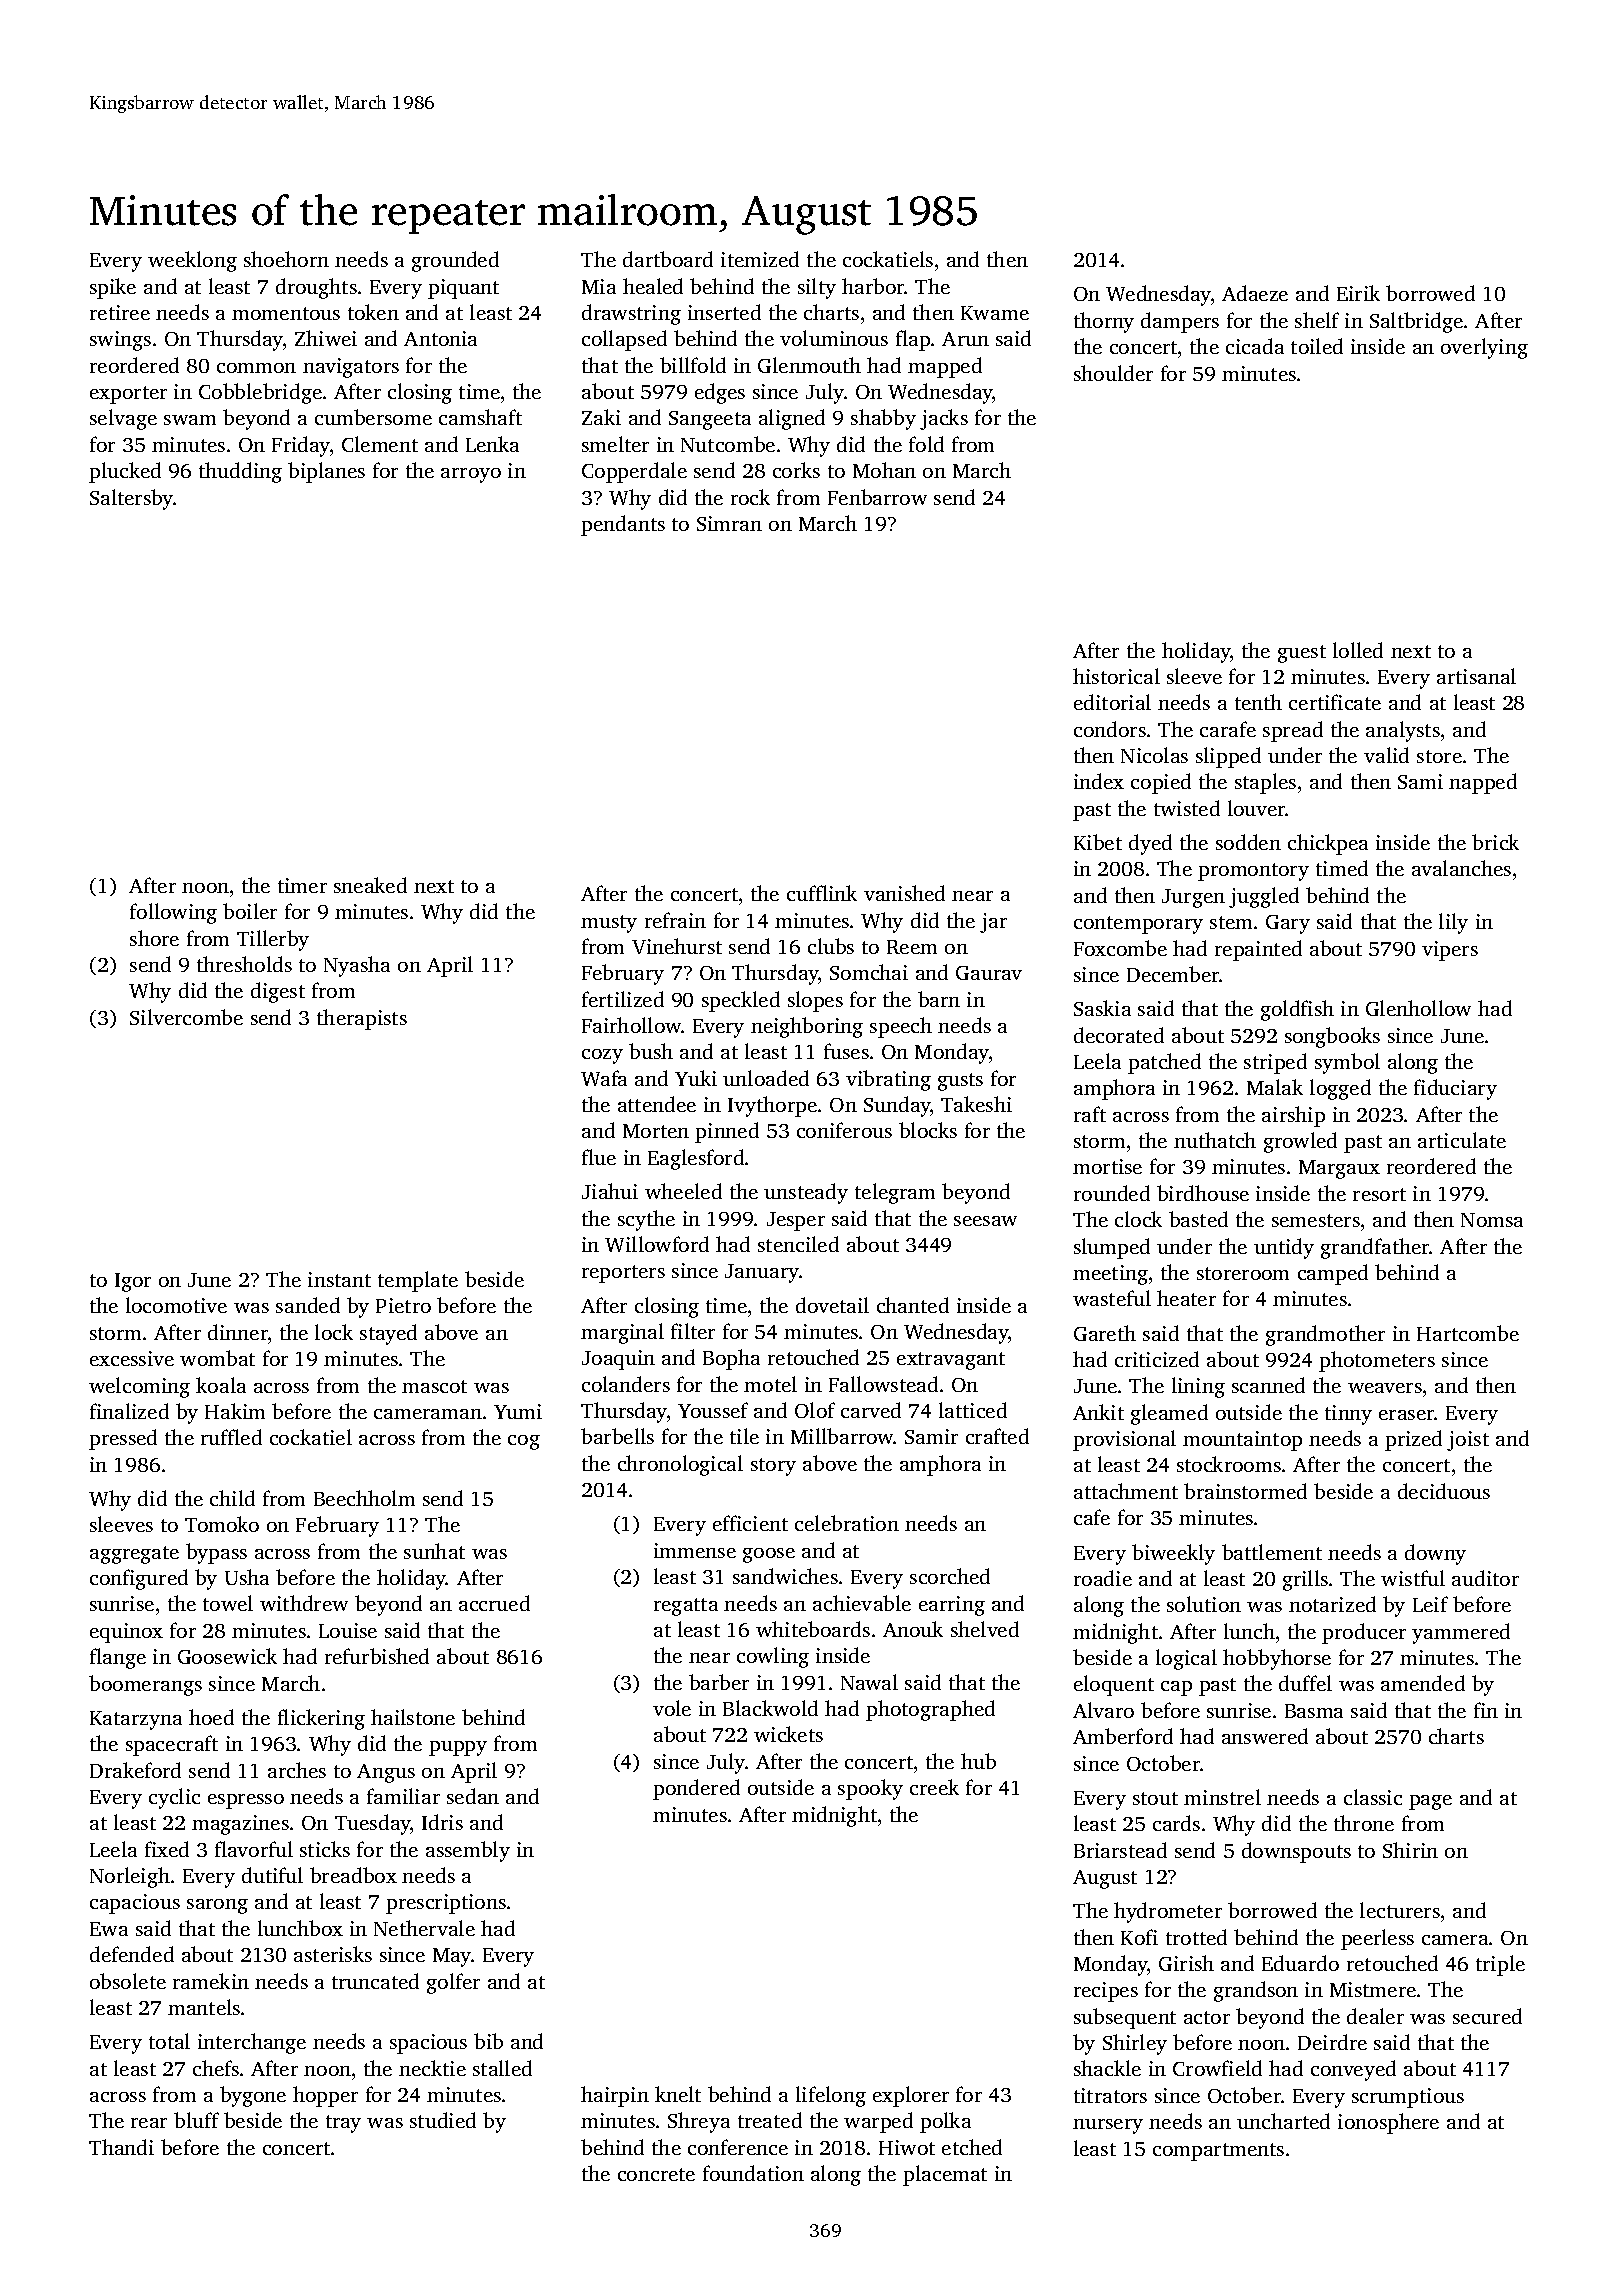  What do you see at coordinates (1186, 1298) in the image?
I see `heater` at bounding box center [1186, 1298].
